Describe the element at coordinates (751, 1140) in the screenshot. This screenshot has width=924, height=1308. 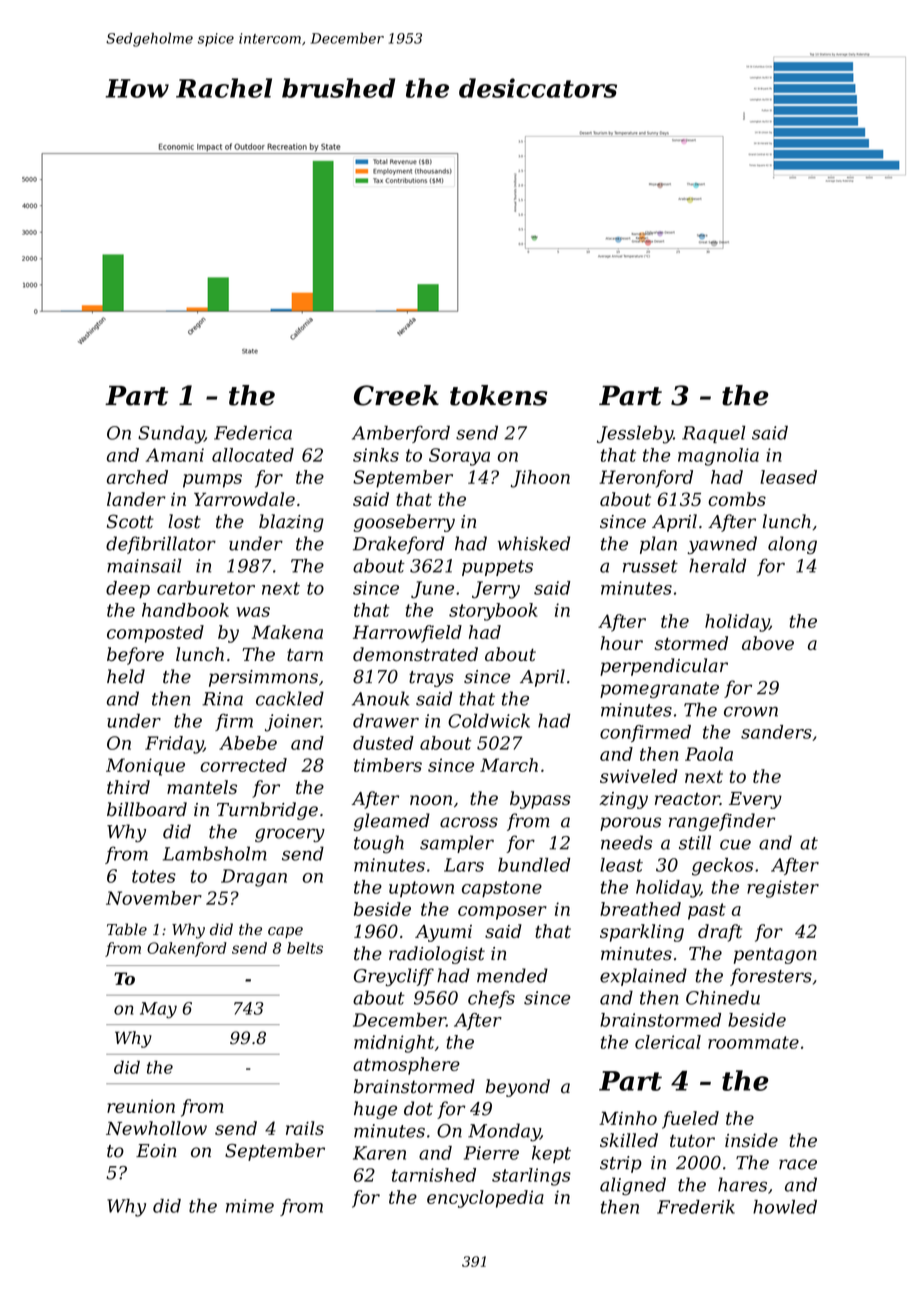
I see `inside` at that location.
